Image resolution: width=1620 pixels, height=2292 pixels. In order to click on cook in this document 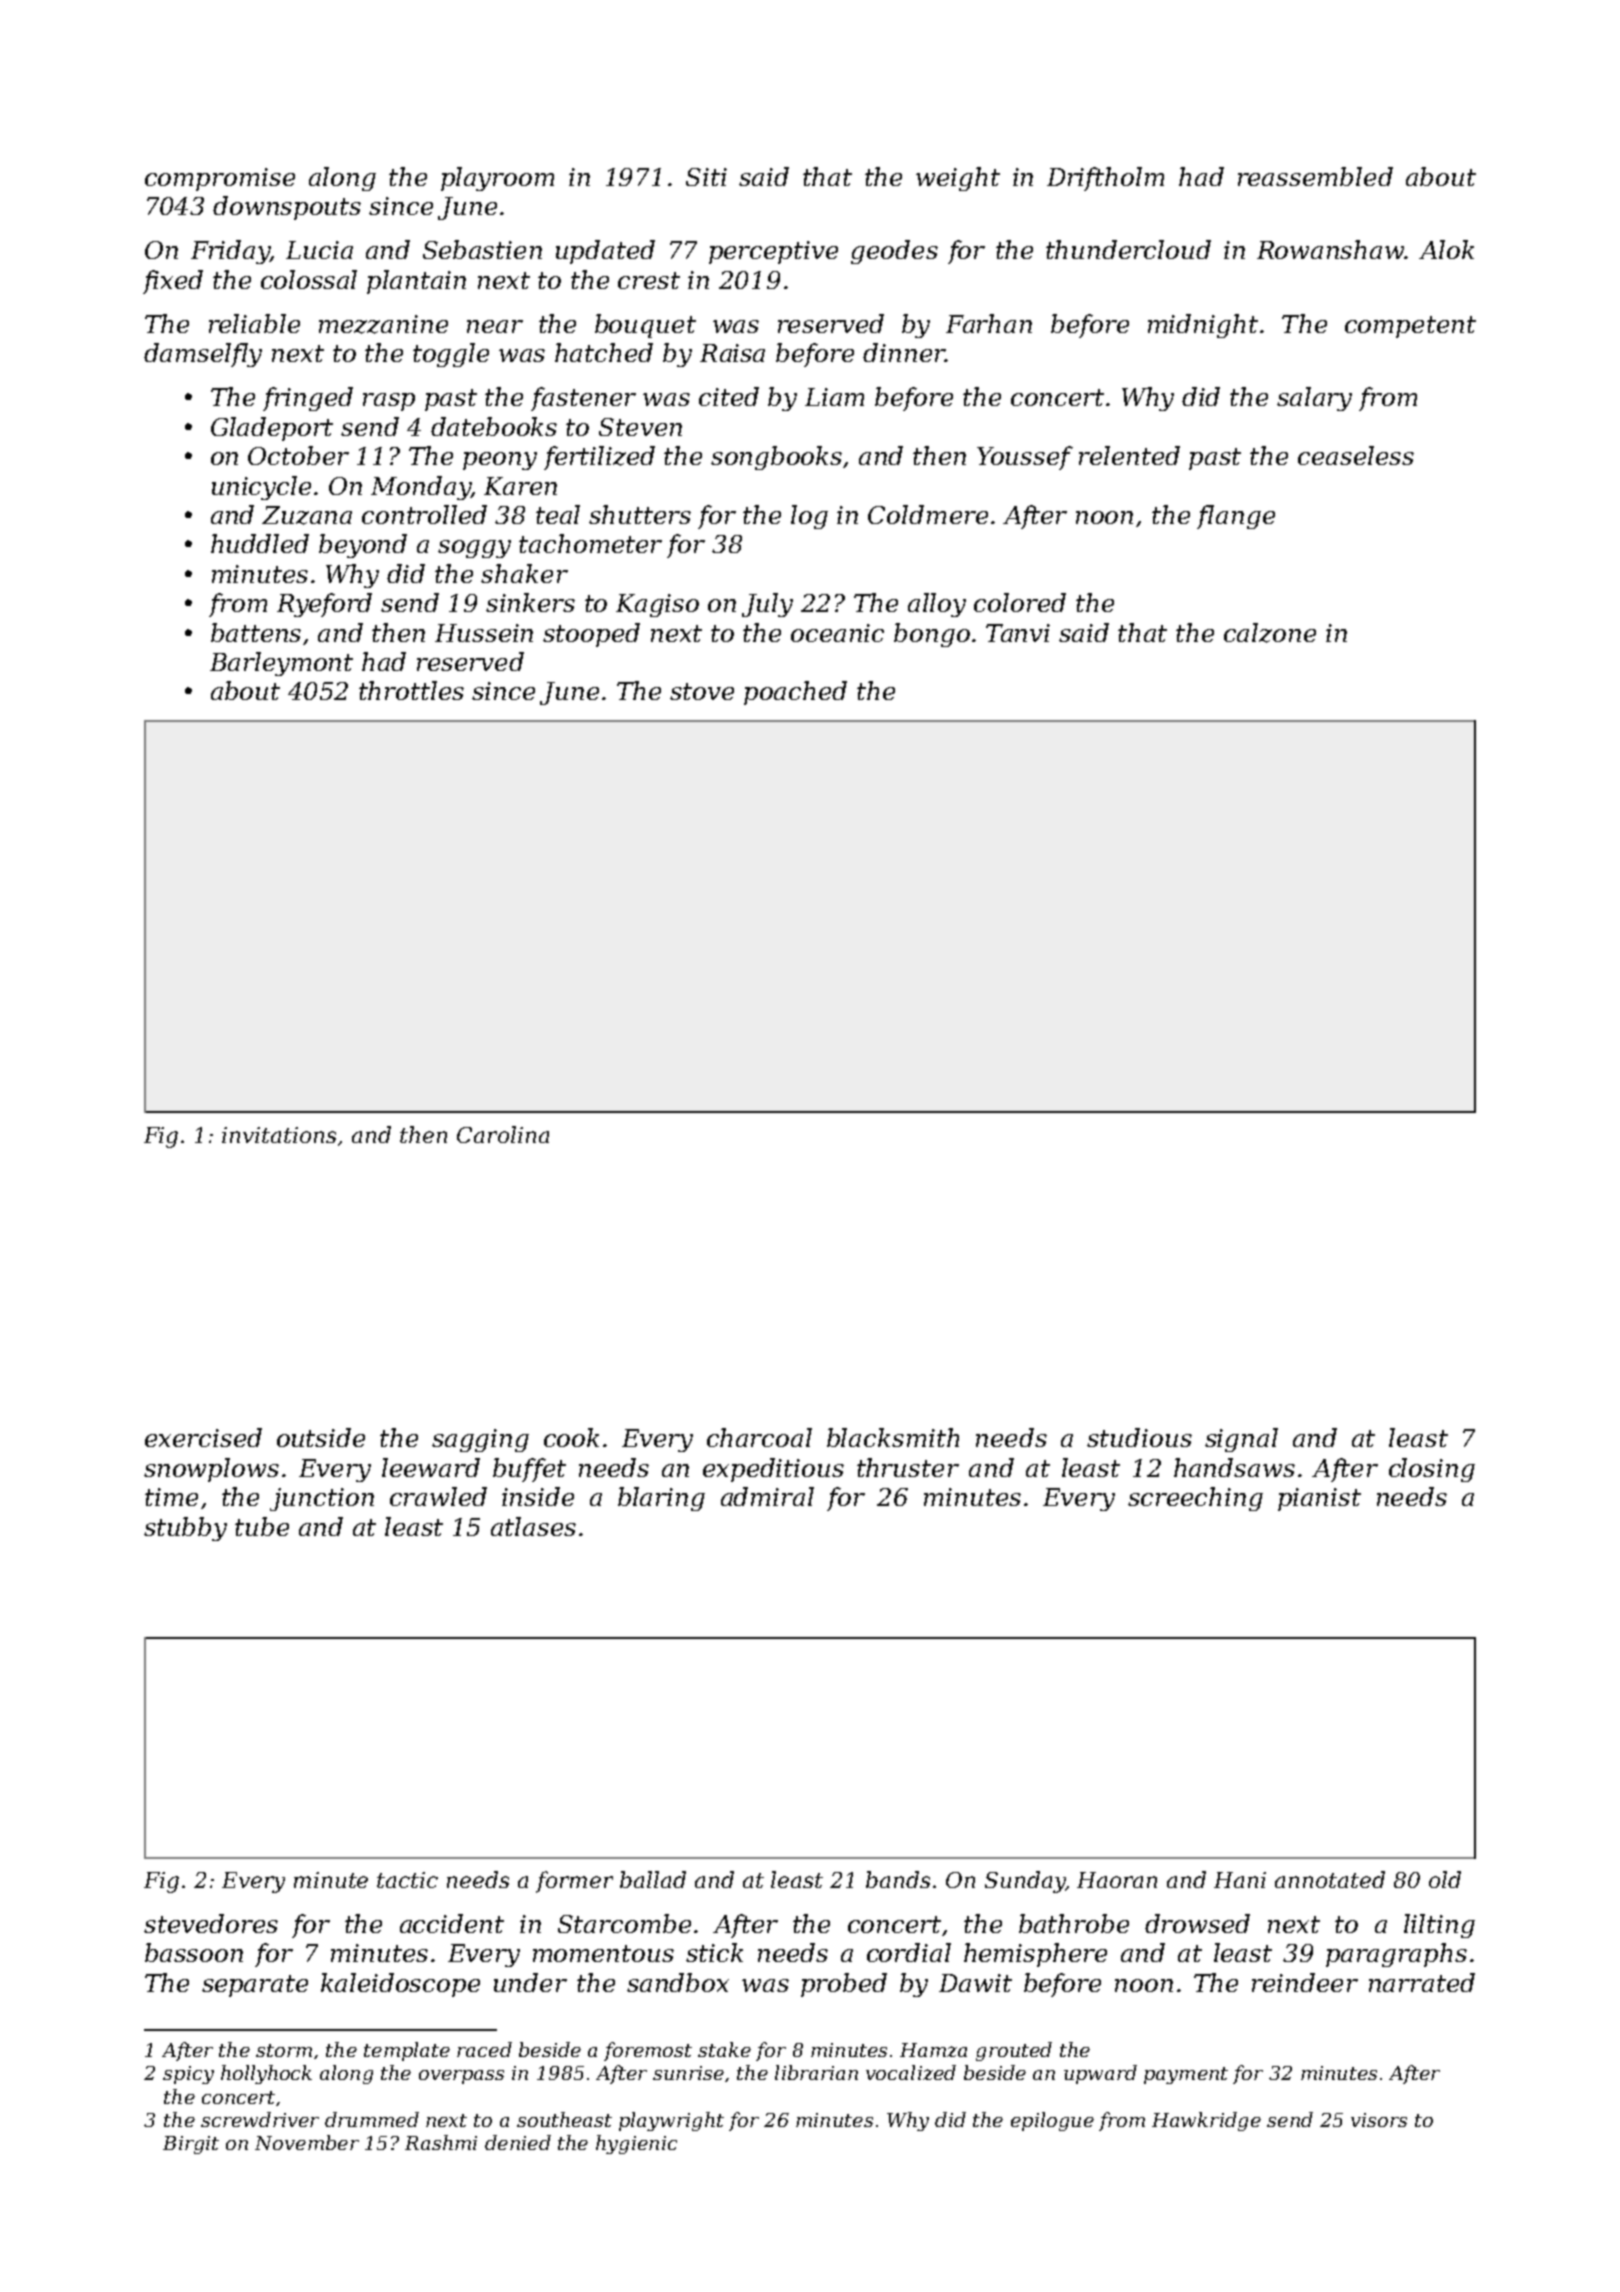, I will do `click(571, 1437)`.
